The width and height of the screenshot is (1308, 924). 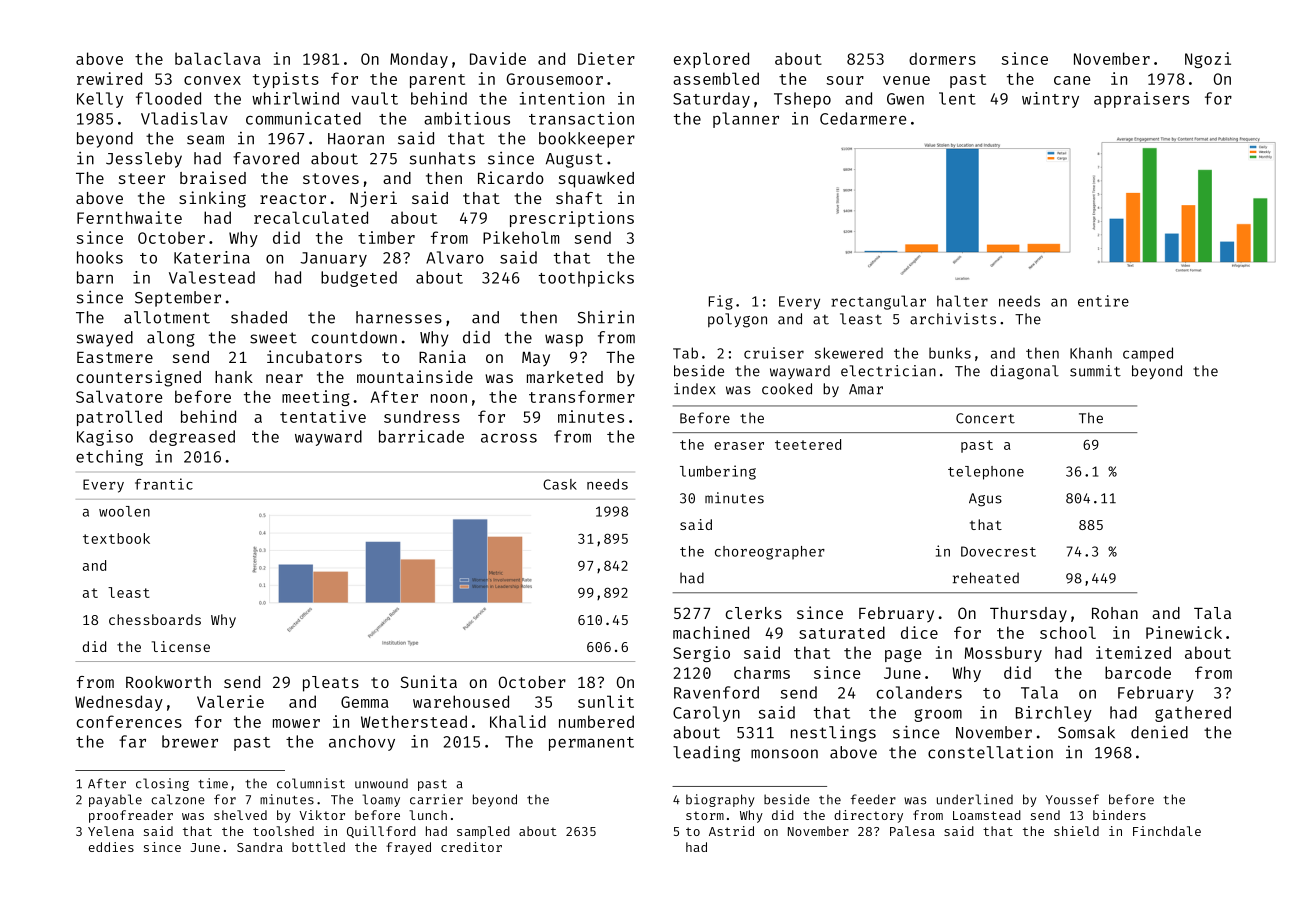 I want to click on carrier, so click(x=436, y=799).
